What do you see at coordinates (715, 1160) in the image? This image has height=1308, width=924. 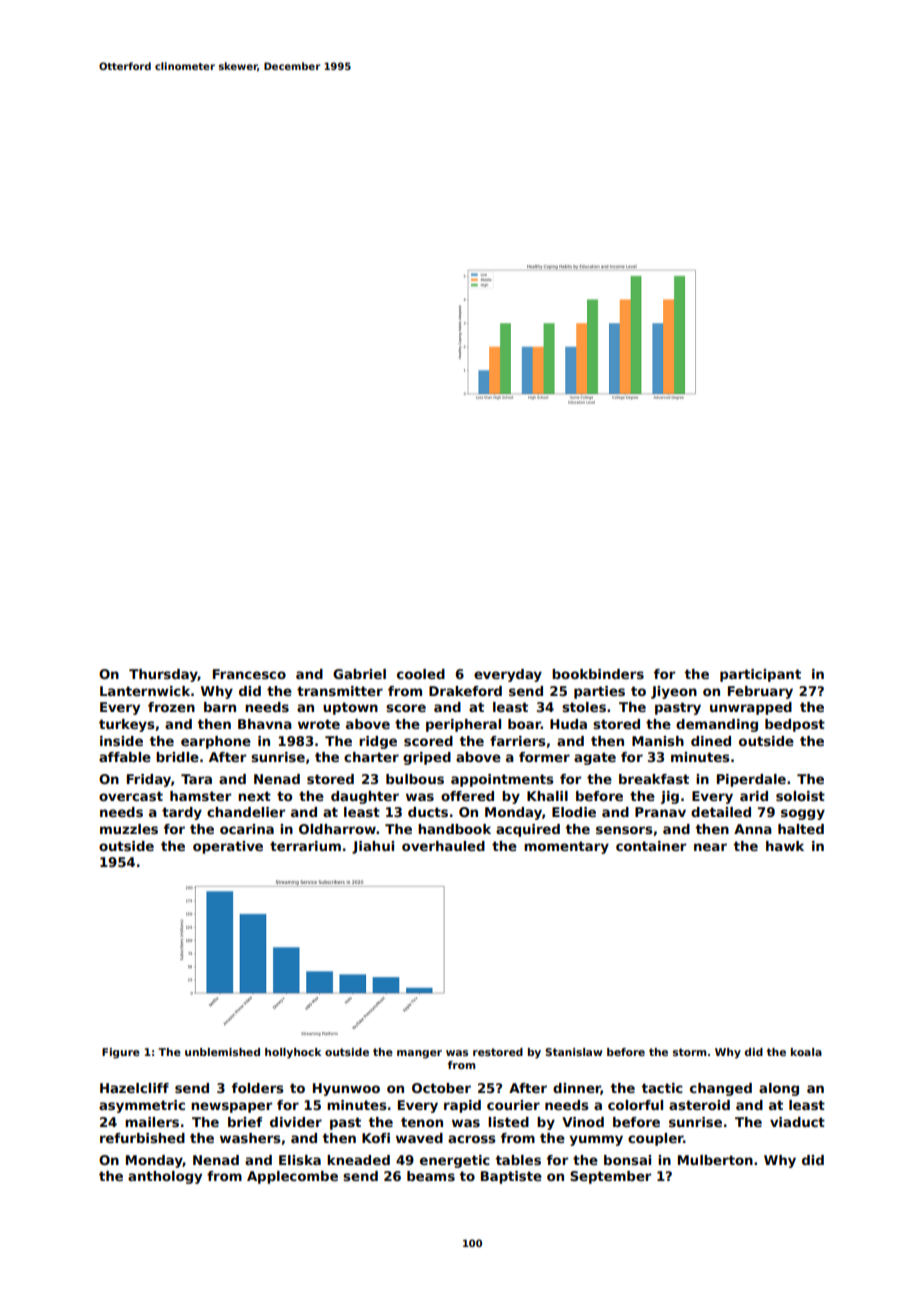 I see `Mulberton` at bounding box center [715, 1160].
